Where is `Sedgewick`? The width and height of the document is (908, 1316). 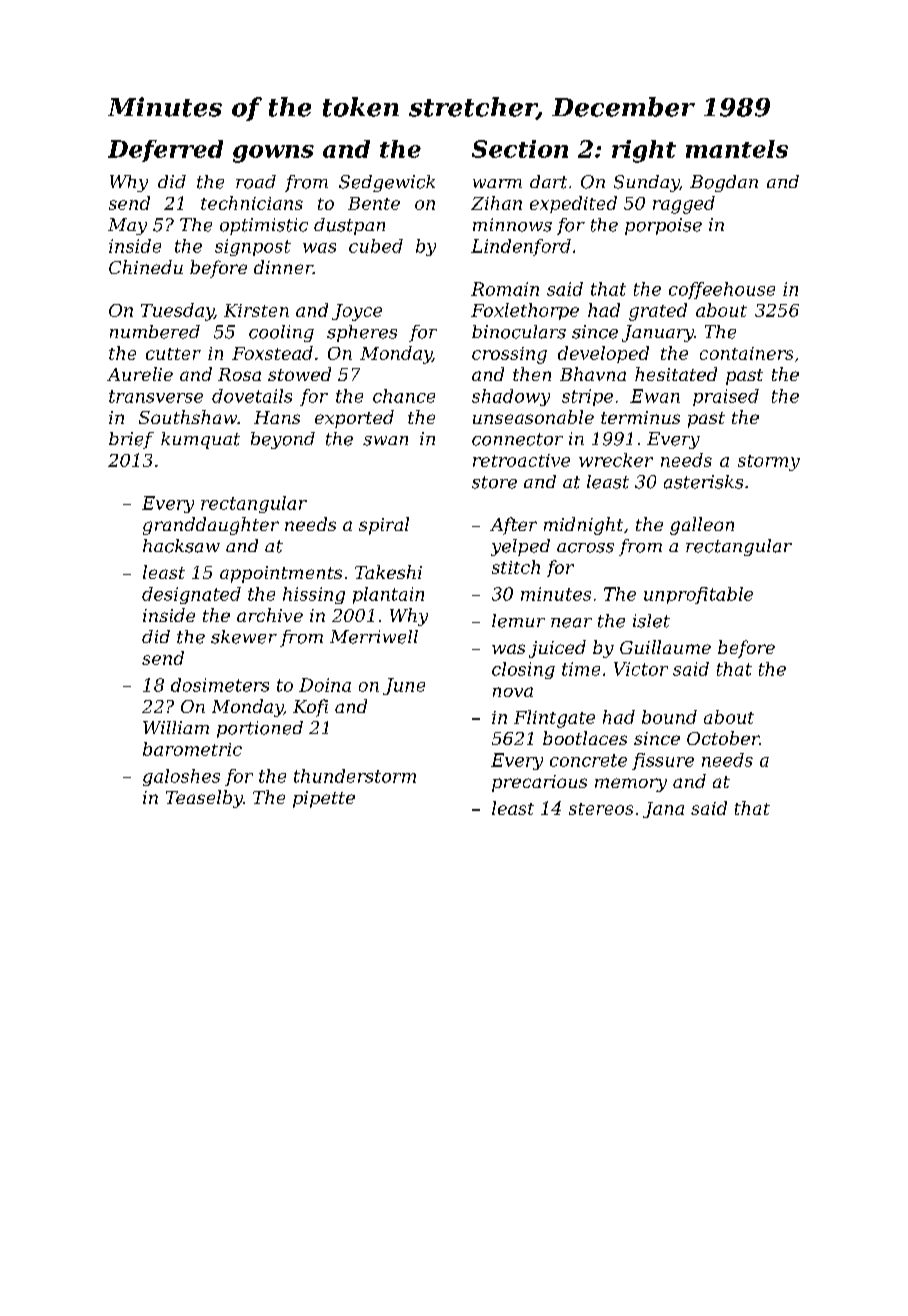
Sedgewick is located at coordinates (387, 183).
